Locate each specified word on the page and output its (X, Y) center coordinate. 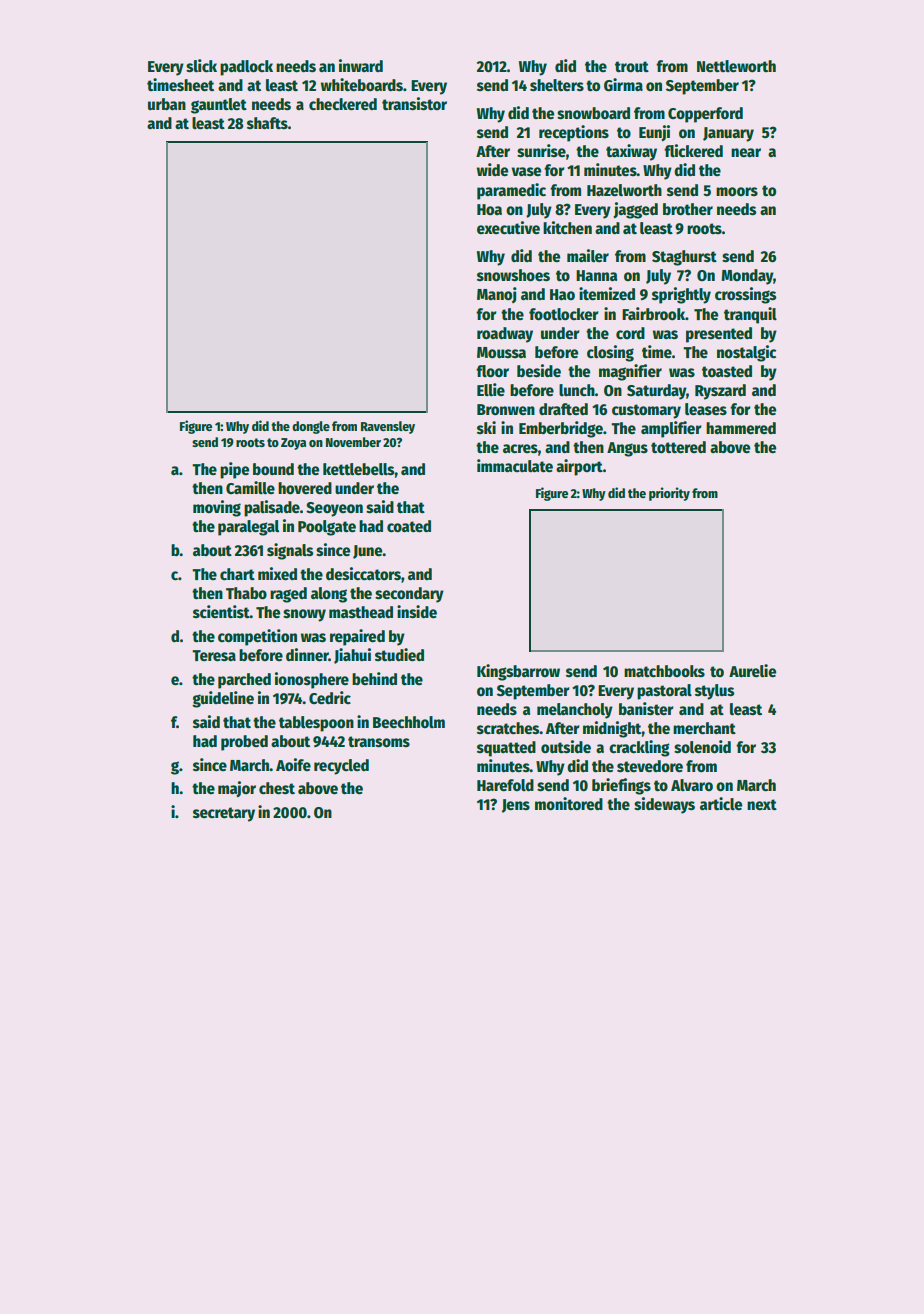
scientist (221, 611)
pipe (235, 470)
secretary (224, 814)
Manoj (497, 295)
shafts (267, 123)
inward (361, 65)
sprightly (681, 295)
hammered (741, 428)
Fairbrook (653, 313)
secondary (409, 595)
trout (632, 67)
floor (492, 371)
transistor (414, 104)
